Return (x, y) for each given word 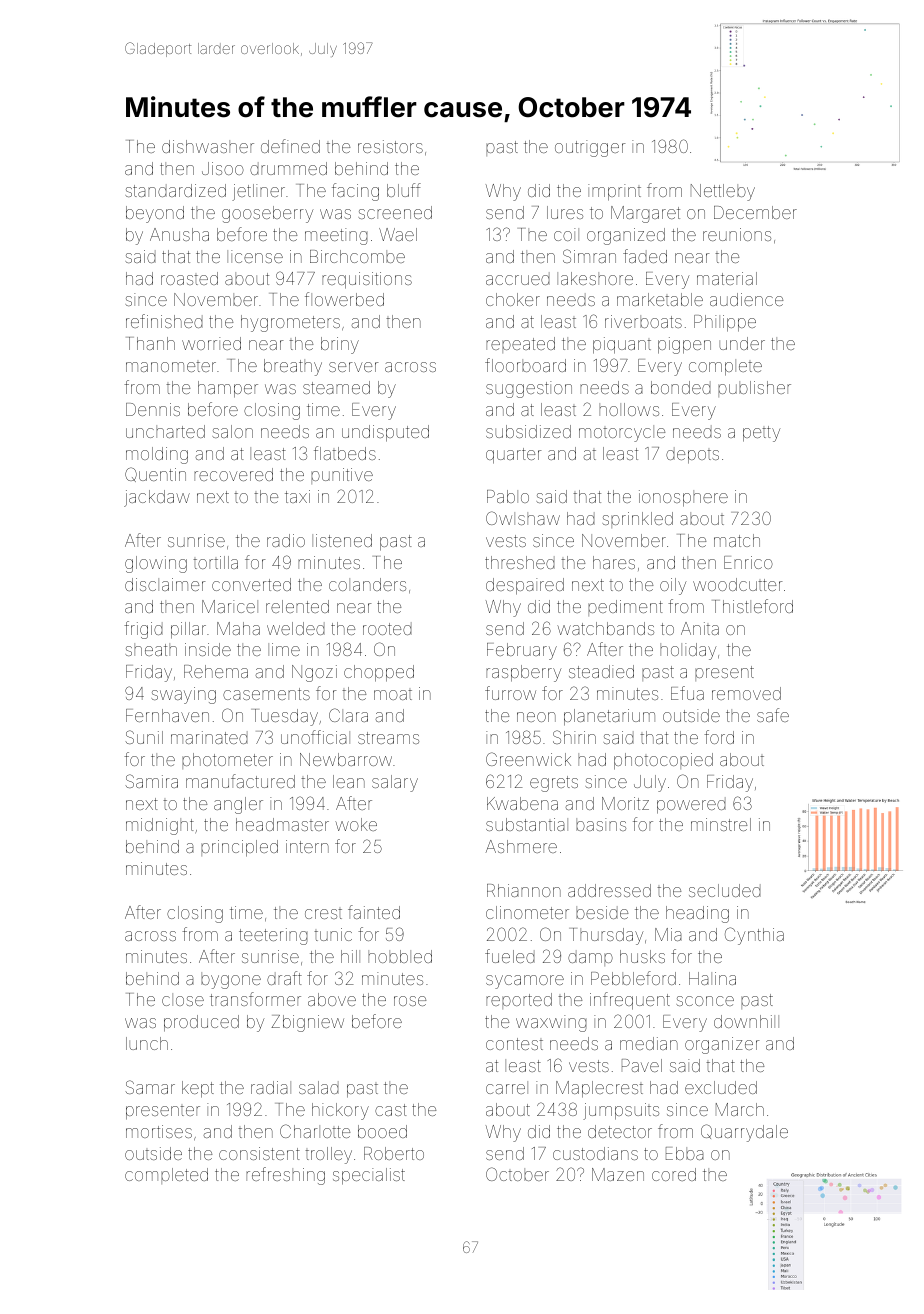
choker (513, 299)
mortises (159, 1131)
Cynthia (754, 936)
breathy (293, 367)
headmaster (282, 824)
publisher (754, 389)
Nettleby (723, 192)
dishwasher (208, 146)
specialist (369, 1176)
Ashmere (521, 846)
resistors (390, 146)
